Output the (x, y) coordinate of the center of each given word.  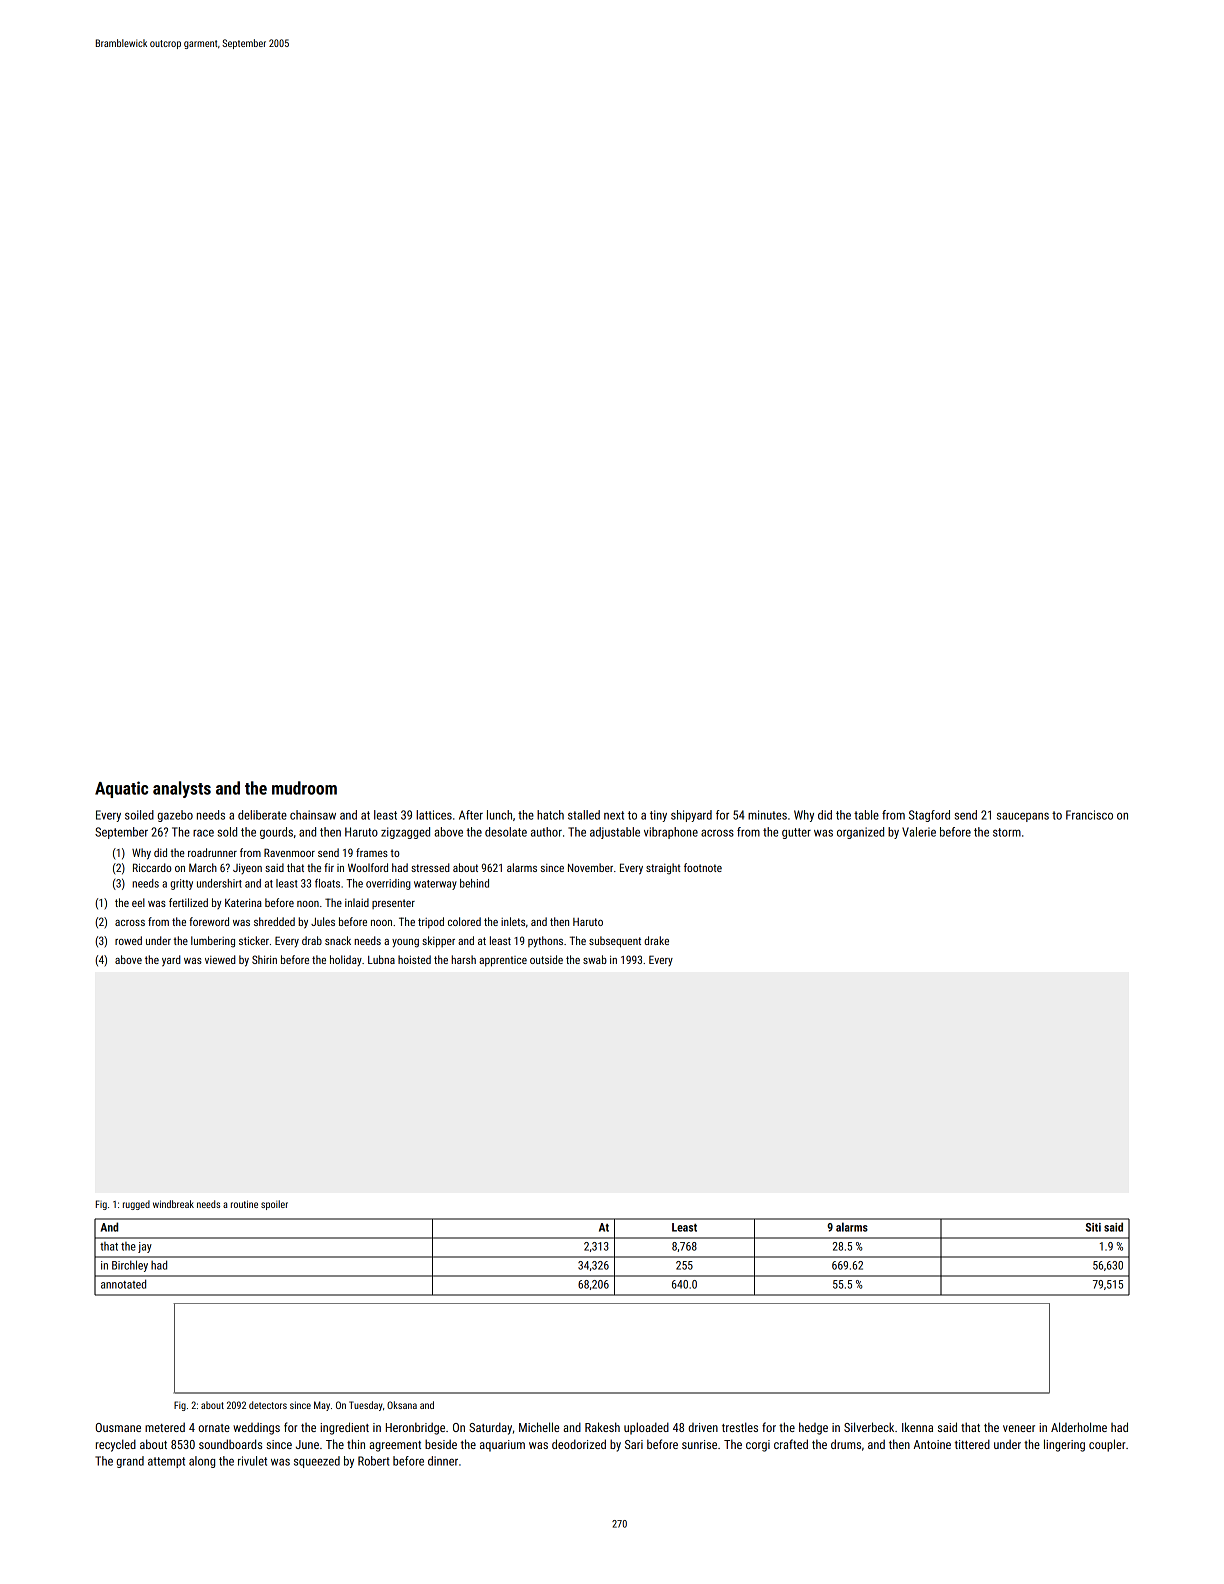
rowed (128, 940)
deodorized (579, 1444)
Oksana (402, 1405)
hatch (550, 815)
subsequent (615, 942)
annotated (123, 1284)
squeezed (317, 1462)
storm (1007, 832)
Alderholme (1079, 1427)
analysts (182, 789)
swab (595, 959)
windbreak (173, 1204)
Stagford (929, 816)
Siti (1093, 1227)
